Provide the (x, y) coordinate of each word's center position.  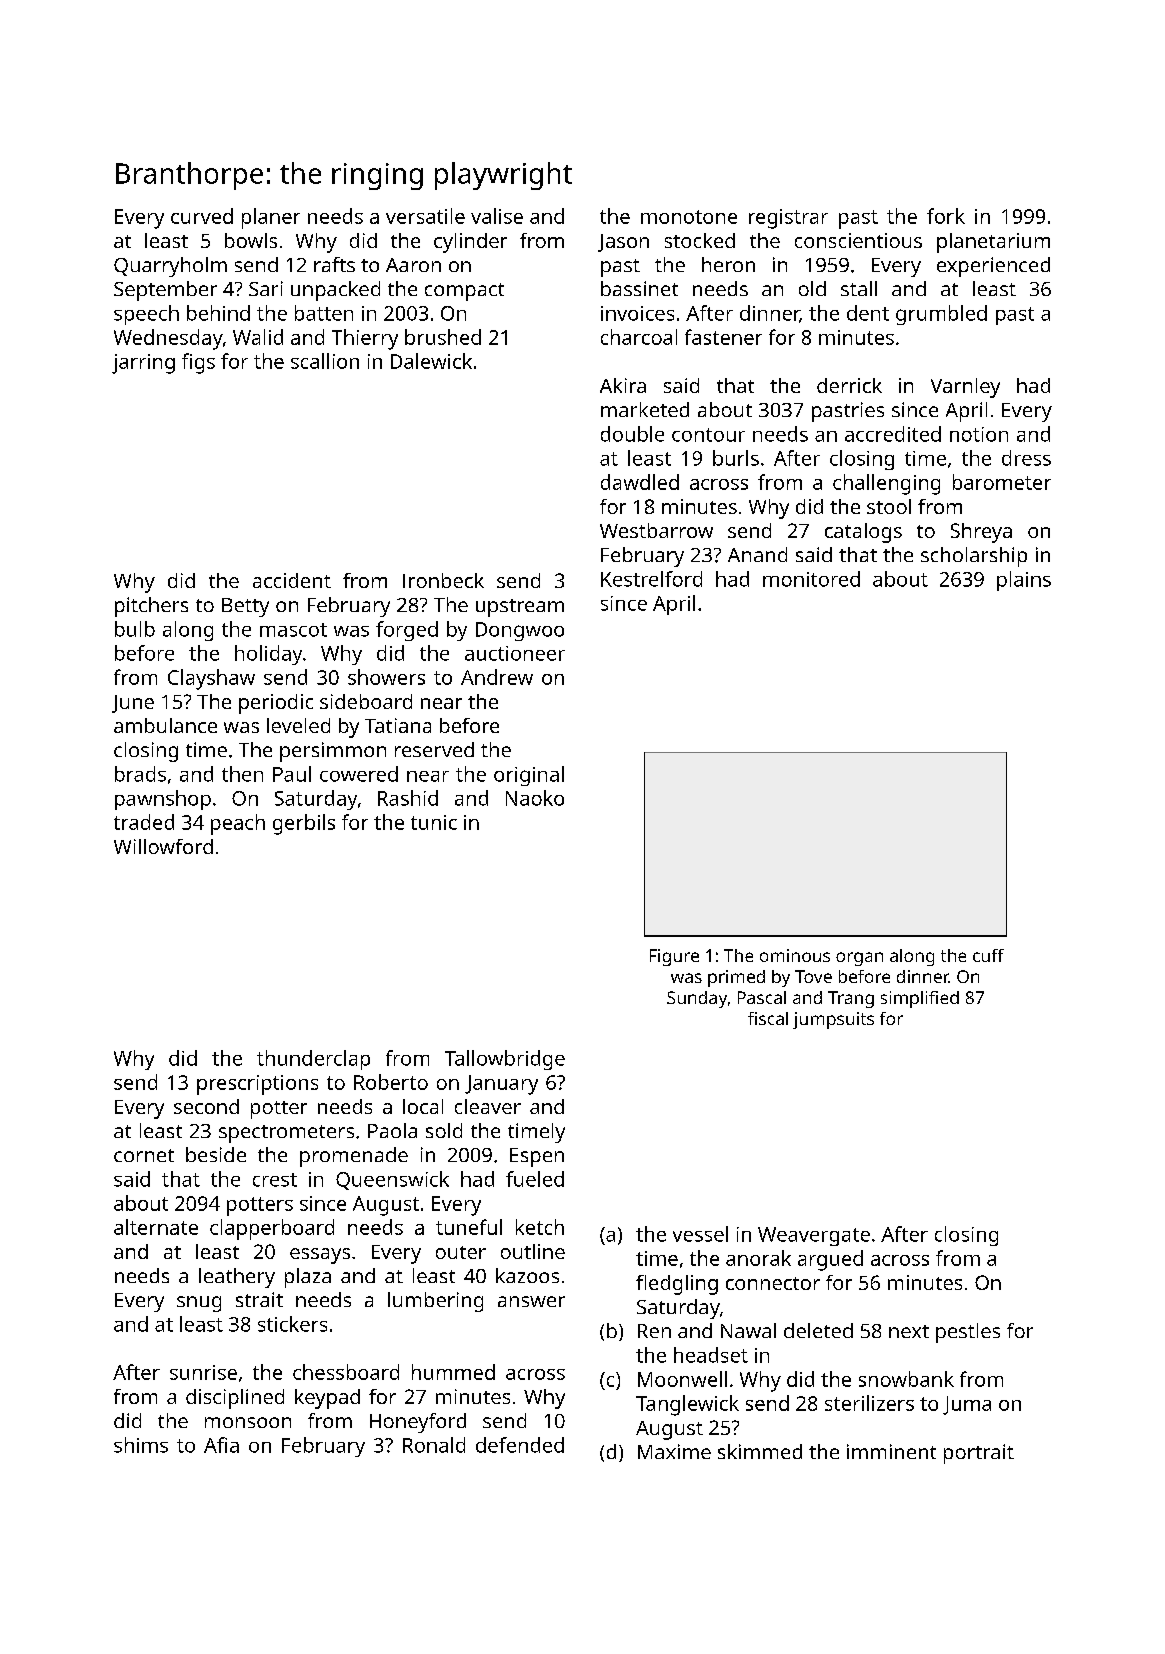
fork (946, 216)
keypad (327, 1399)
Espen (537, 1157)
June (133, 704)
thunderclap (313, 1060)
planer (271, 218)
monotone (689, 217)
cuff (988, 955)
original (529, 776)
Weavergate (814, 1236)
